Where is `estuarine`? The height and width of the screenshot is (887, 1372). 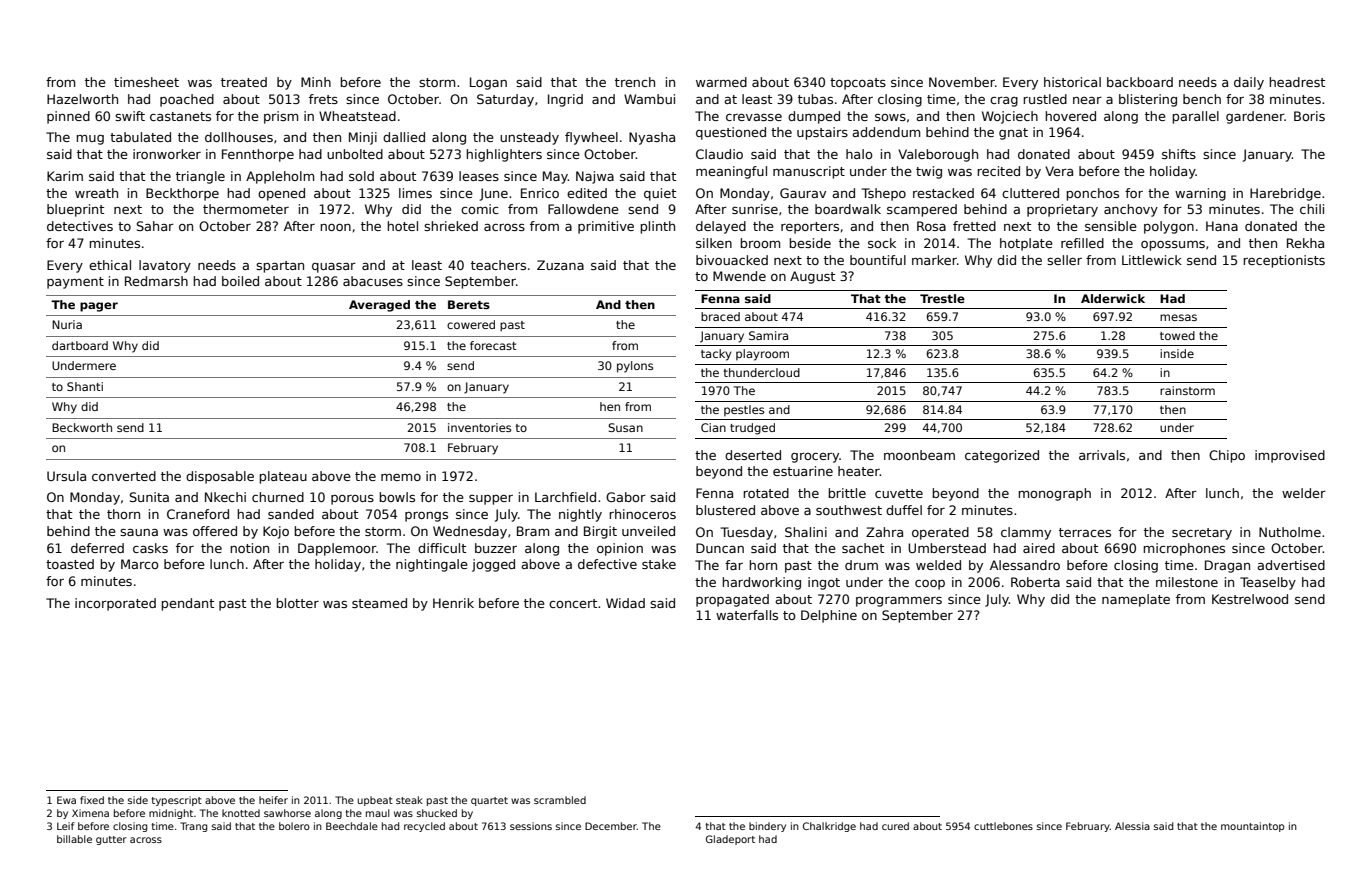 estuarine is located at coordinates (803, 471).
